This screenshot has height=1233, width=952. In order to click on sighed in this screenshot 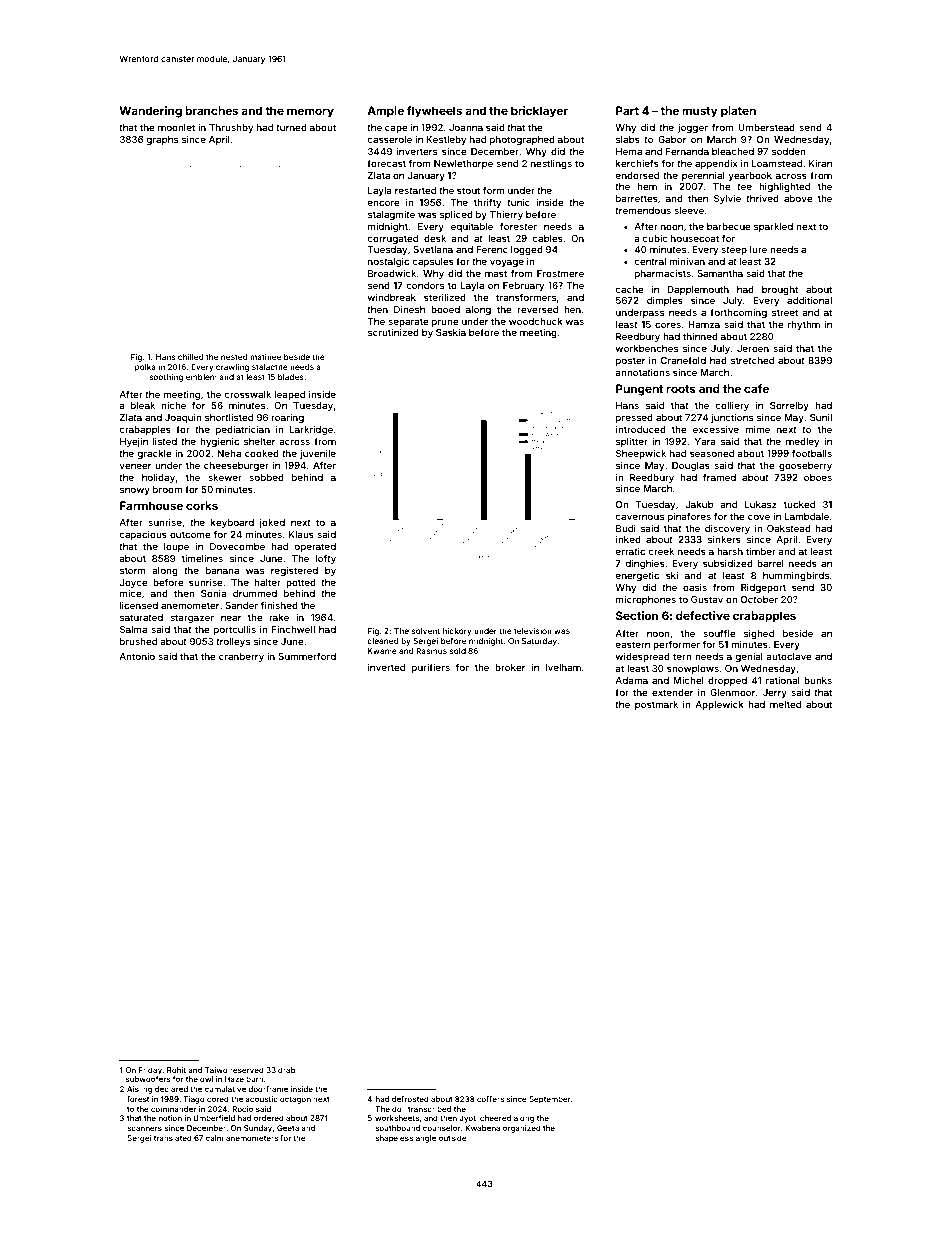, I will do `click(759, 634)`.
